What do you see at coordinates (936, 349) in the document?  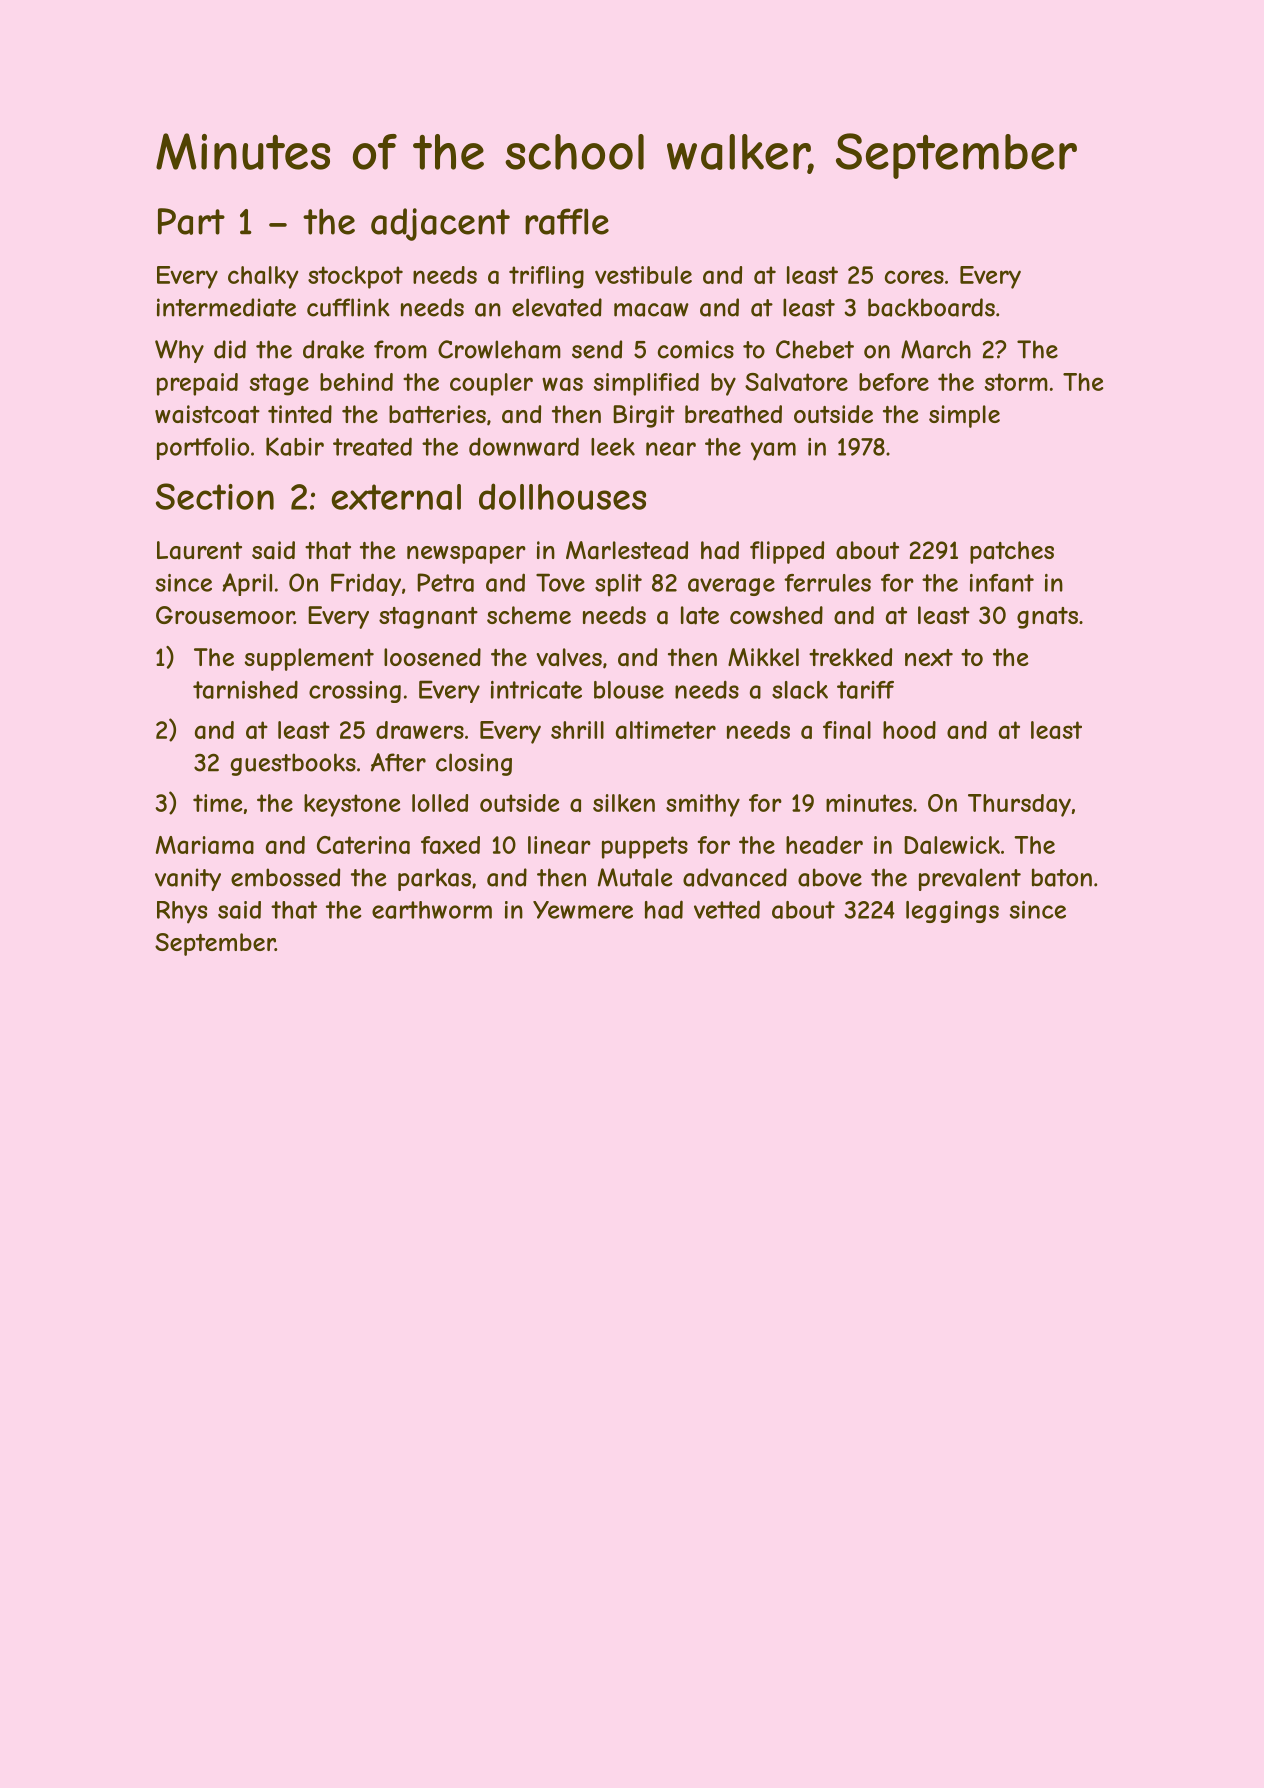 I see `March` at bounding box center [936, 349].
